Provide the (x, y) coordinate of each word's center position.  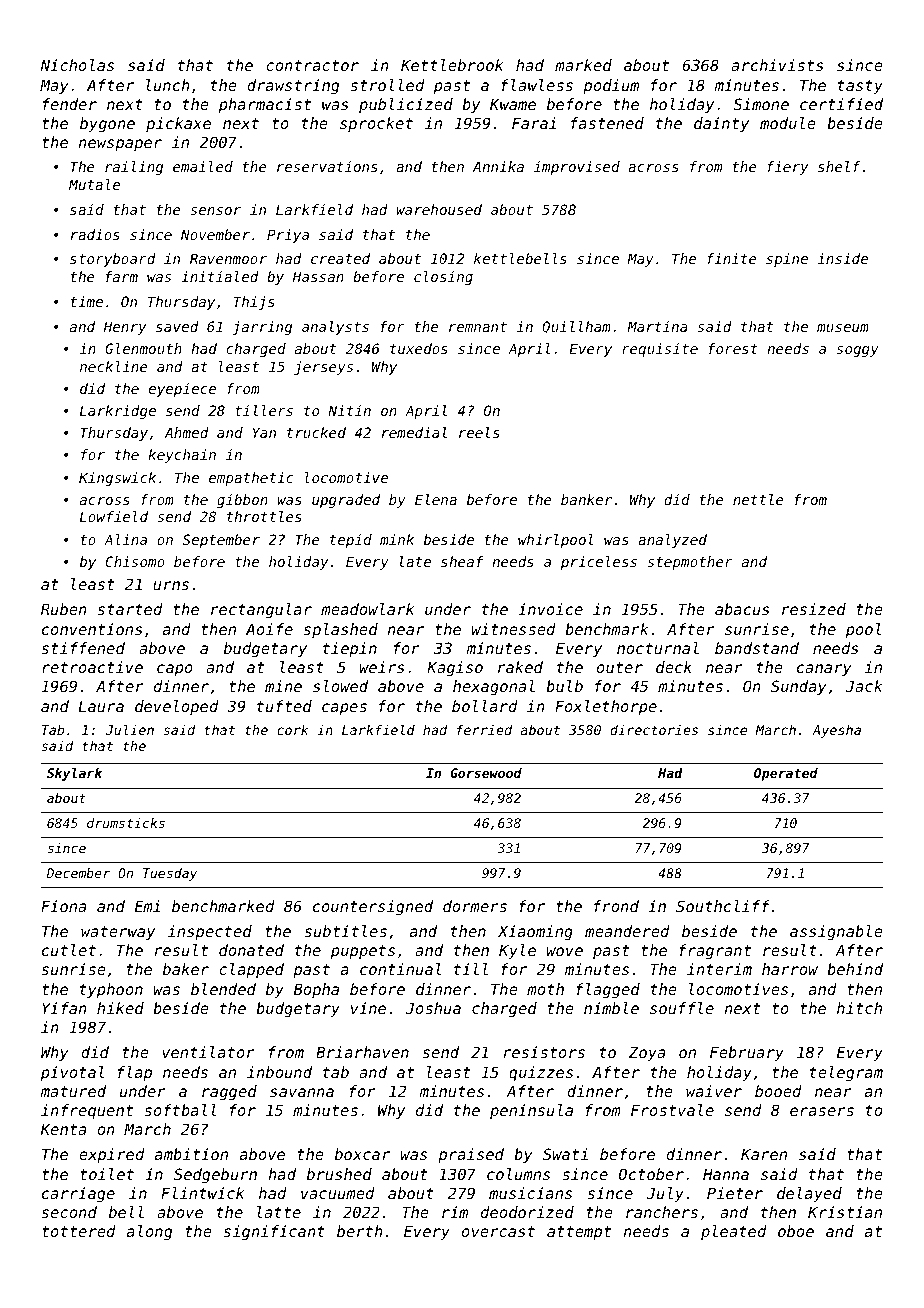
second (69, 1212)
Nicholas (77, 65)
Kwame (513, 104)
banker (586, 499)
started (130, 609)
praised (471, 1155)
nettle (758, 499)
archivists (777, 65)
